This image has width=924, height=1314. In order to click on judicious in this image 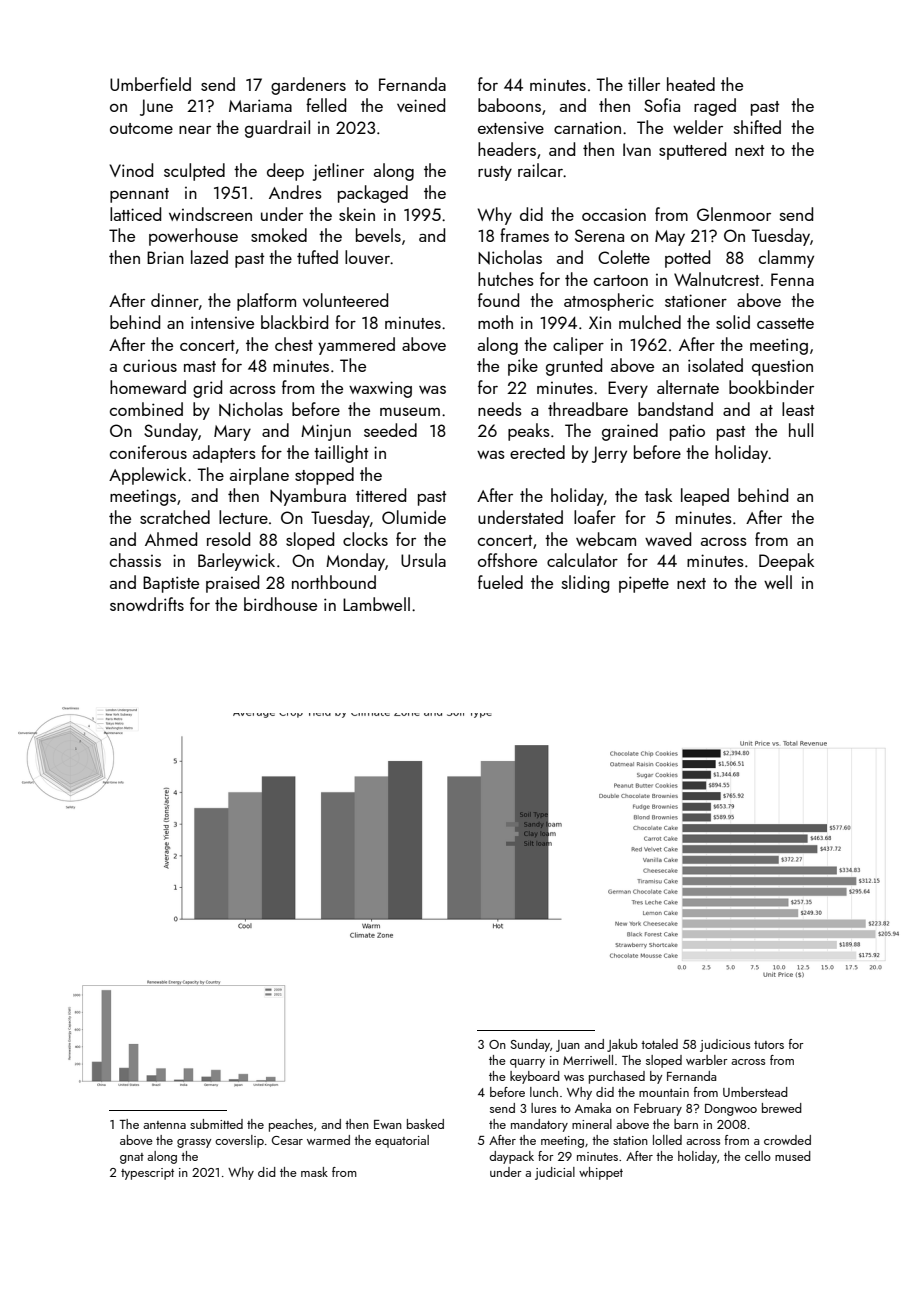, I will do `click(725, 1045)`.
